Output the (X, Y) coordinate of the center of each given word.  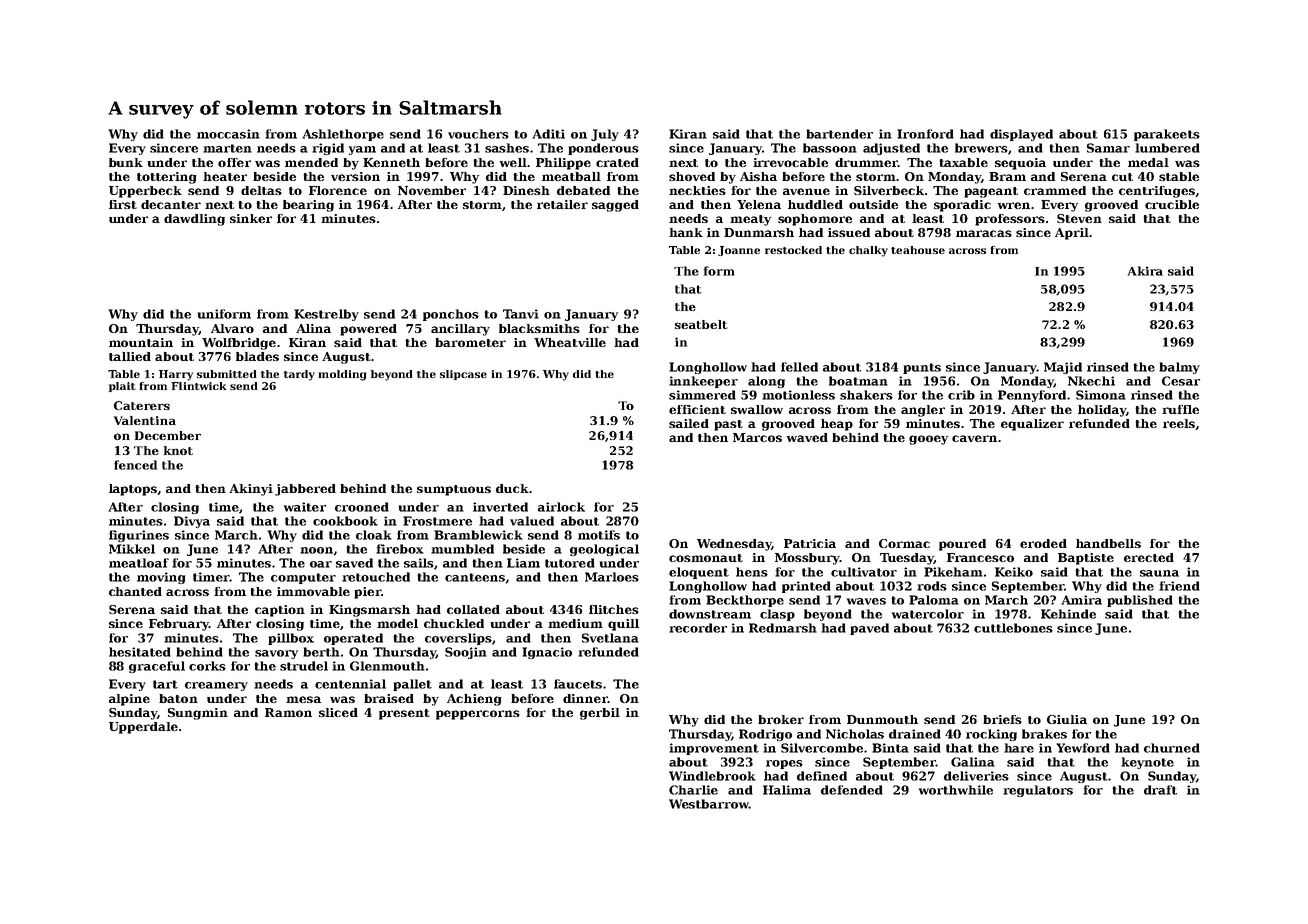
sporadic (962, 206)
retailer (562, 204)
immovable (313, 591)
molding (342, 375)
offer (234, 162)
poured (962, 545)
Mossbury (807, 559)
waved (807, 437)
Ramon (288, 712)
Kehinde (1068, 614)
